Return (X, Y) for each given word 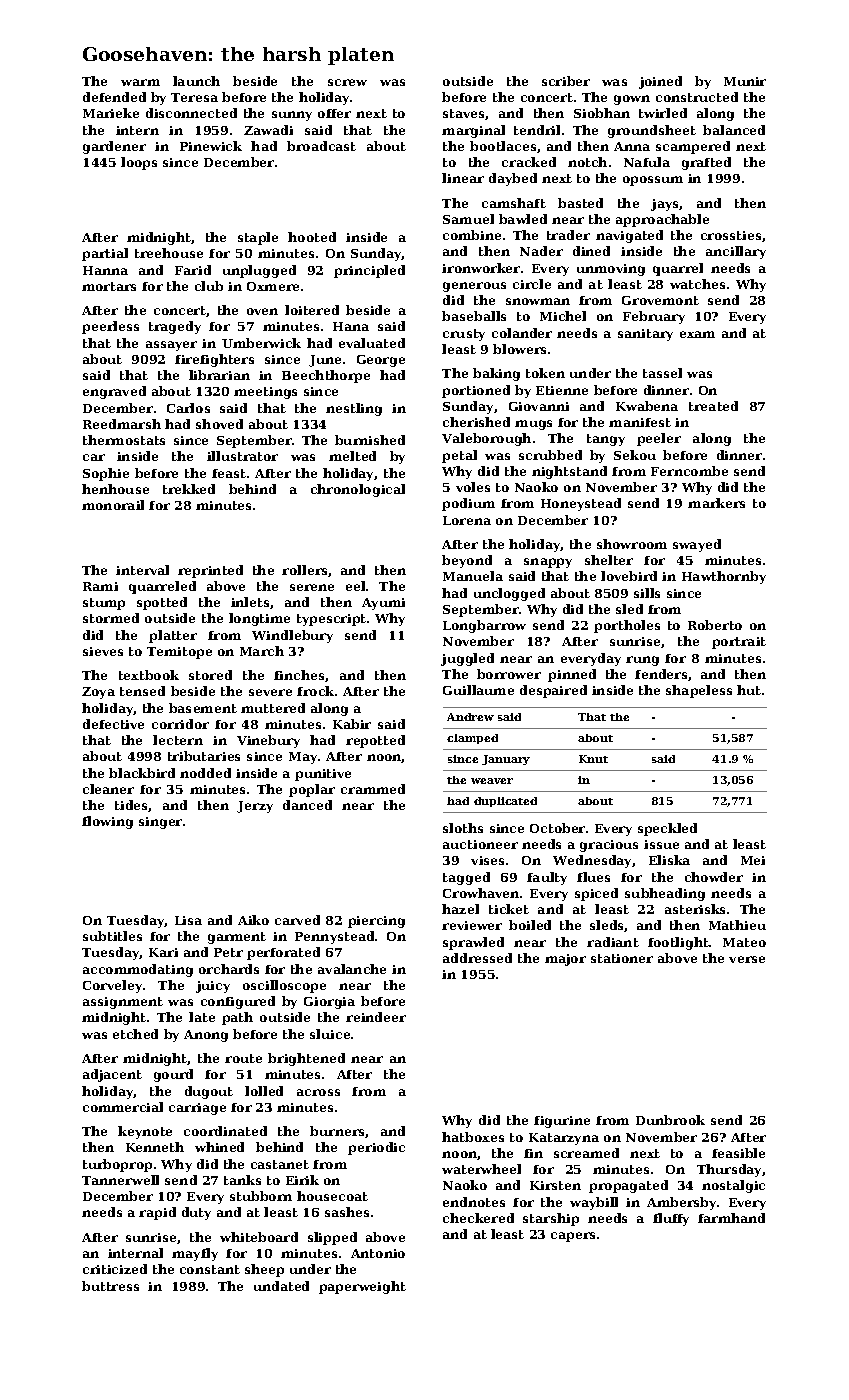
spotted (162, 603)
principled (369, 271)
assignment (123, 1003)
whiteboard (259, 1237)
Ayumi (383, 604)
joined (660, 82)
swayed (697, 545)
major (565, 960)
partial (105, 254)
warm (140, 82)
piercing (376, 922)
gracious (609, 846)
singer (160, 823)
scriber (566, 81)
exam (697, 334)
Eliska (669, 860)
